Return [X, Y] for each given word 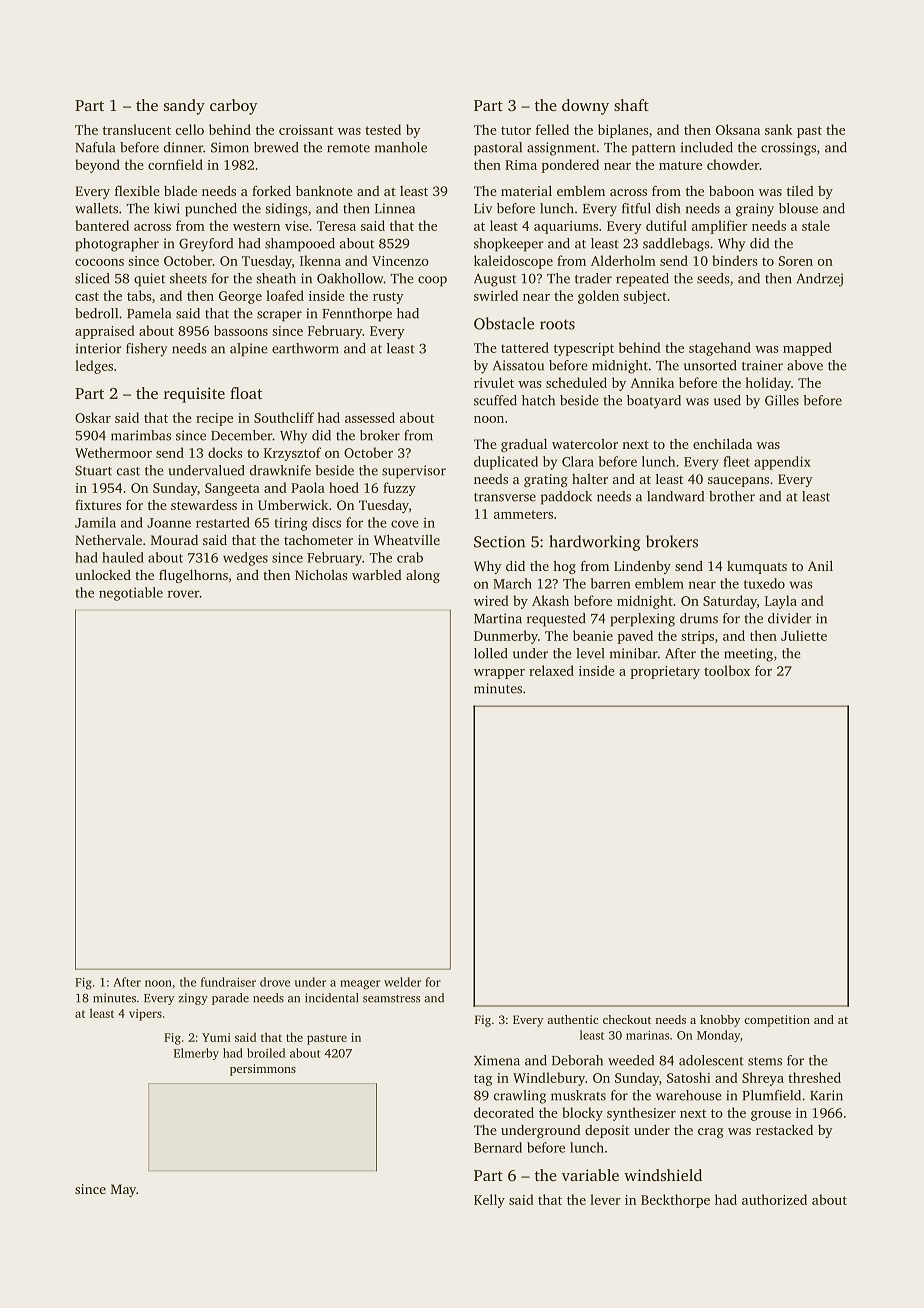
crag [711, 1133]
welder [402, 982]
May [123, 1190]
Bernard [498, 1147]
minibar [634, 653]
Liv [483, 208]
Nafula [95, 147]
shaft [631, 105]
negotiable [131, 594]
